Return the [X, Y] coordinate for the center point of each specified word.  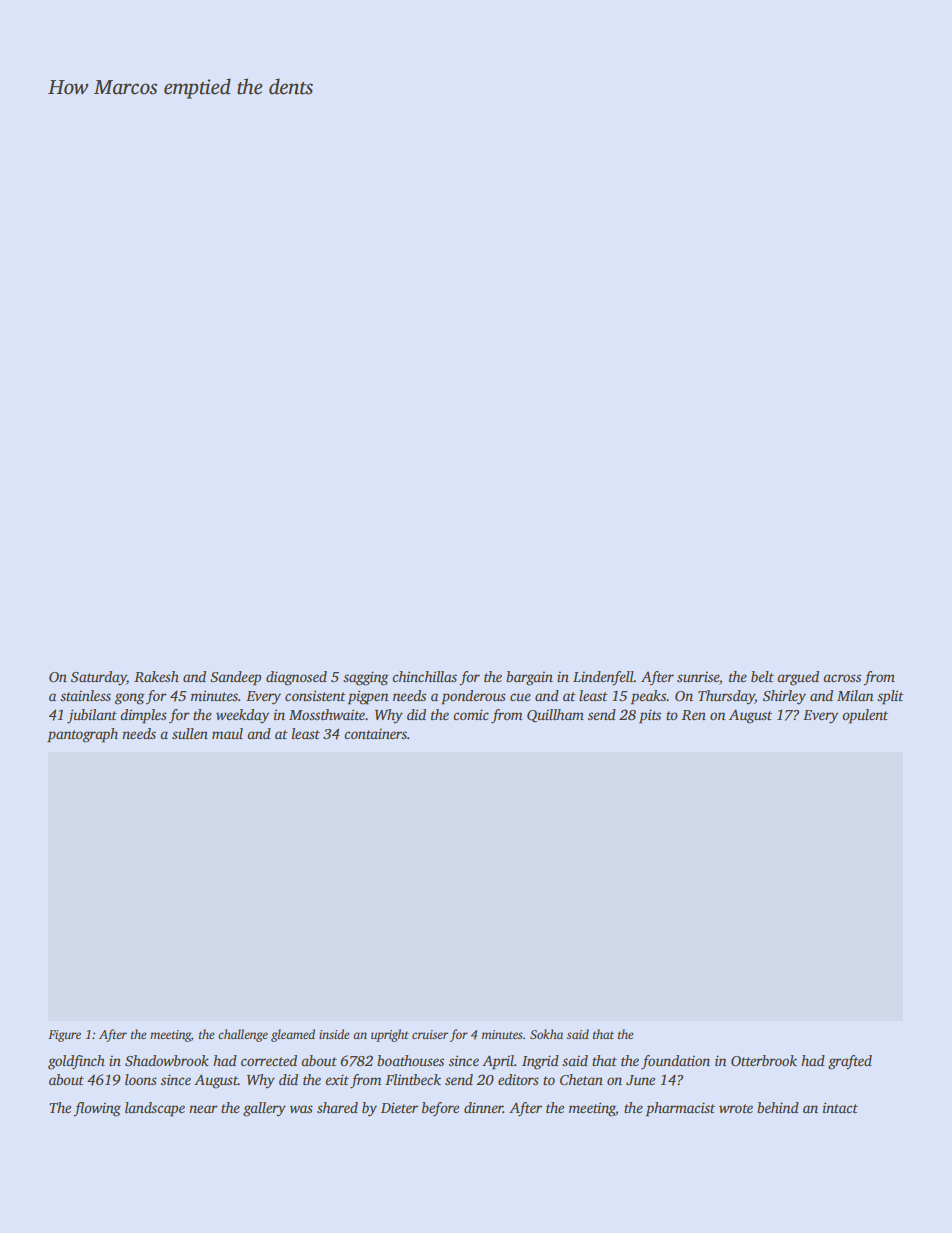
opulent [865, 716]
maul [227, 733]
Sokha [546, 1034]
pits [650, 716]
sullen [190, 733]
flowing [97, 1109]
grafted [850, 1062]
